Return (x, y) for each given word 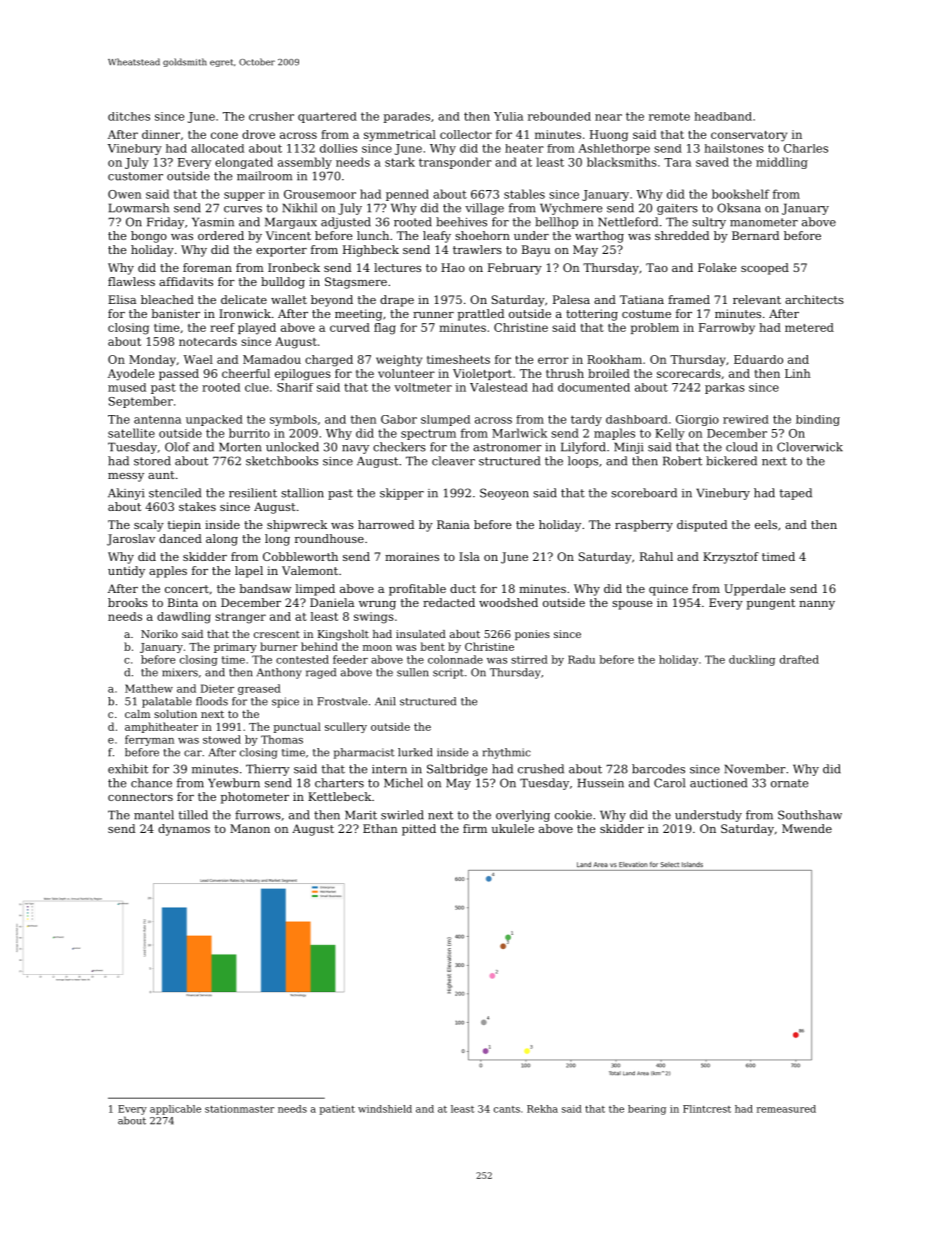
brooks (128, 602)
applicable (175, 1110)
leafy (437, 237)
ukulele (513, 828)
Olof (177, 447)
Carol (669, 783)
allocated (217, 148)
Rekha (542, 1109)
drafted (799, 659)
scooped (765, 269)
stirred (529, 659)
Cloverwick (810, 447)
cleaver (453, 461)
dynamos (184, 830)
